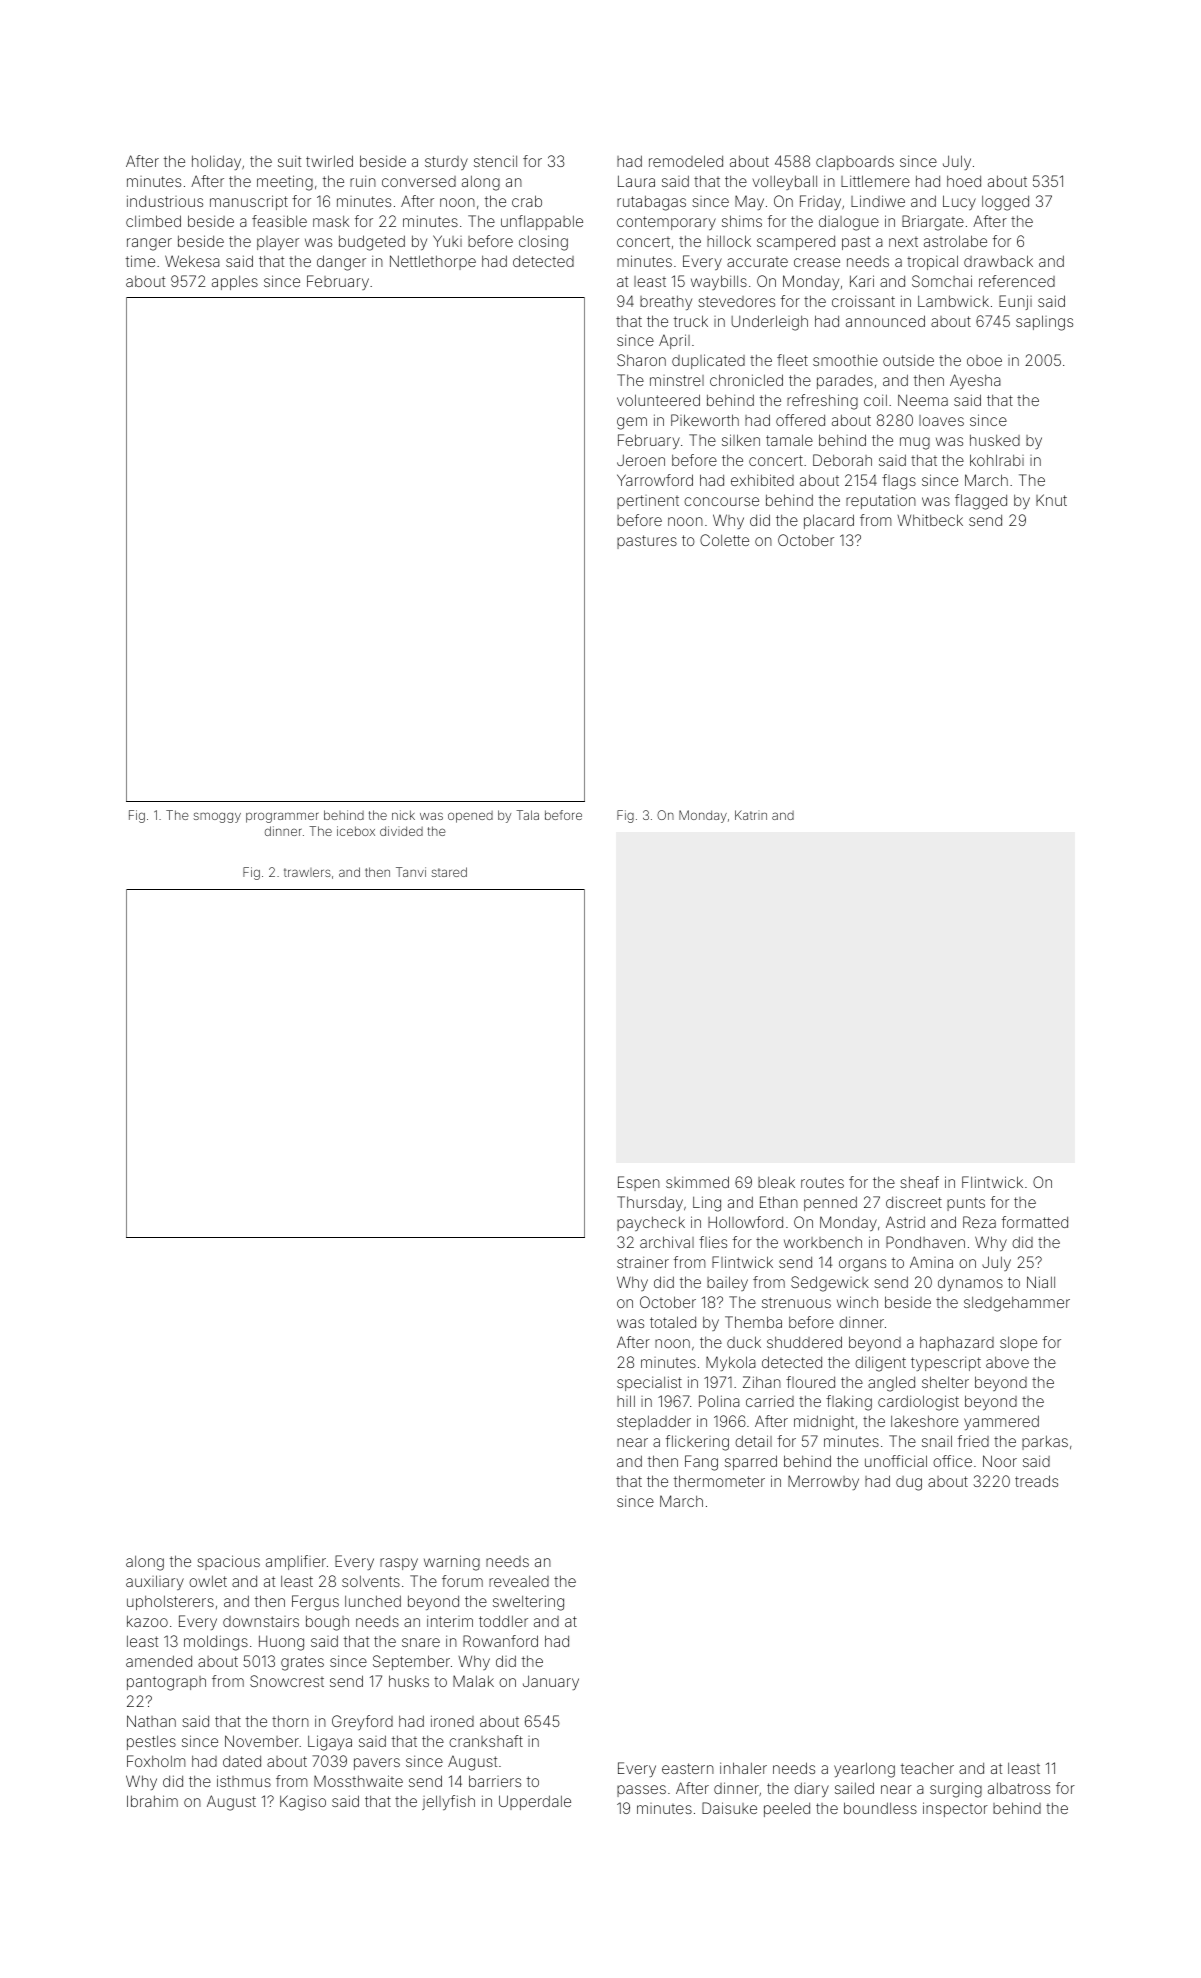 This image has width=1201, height=1978. Describe the element at coordinates (862, 281) in the image. I see `Kari` at that location.
